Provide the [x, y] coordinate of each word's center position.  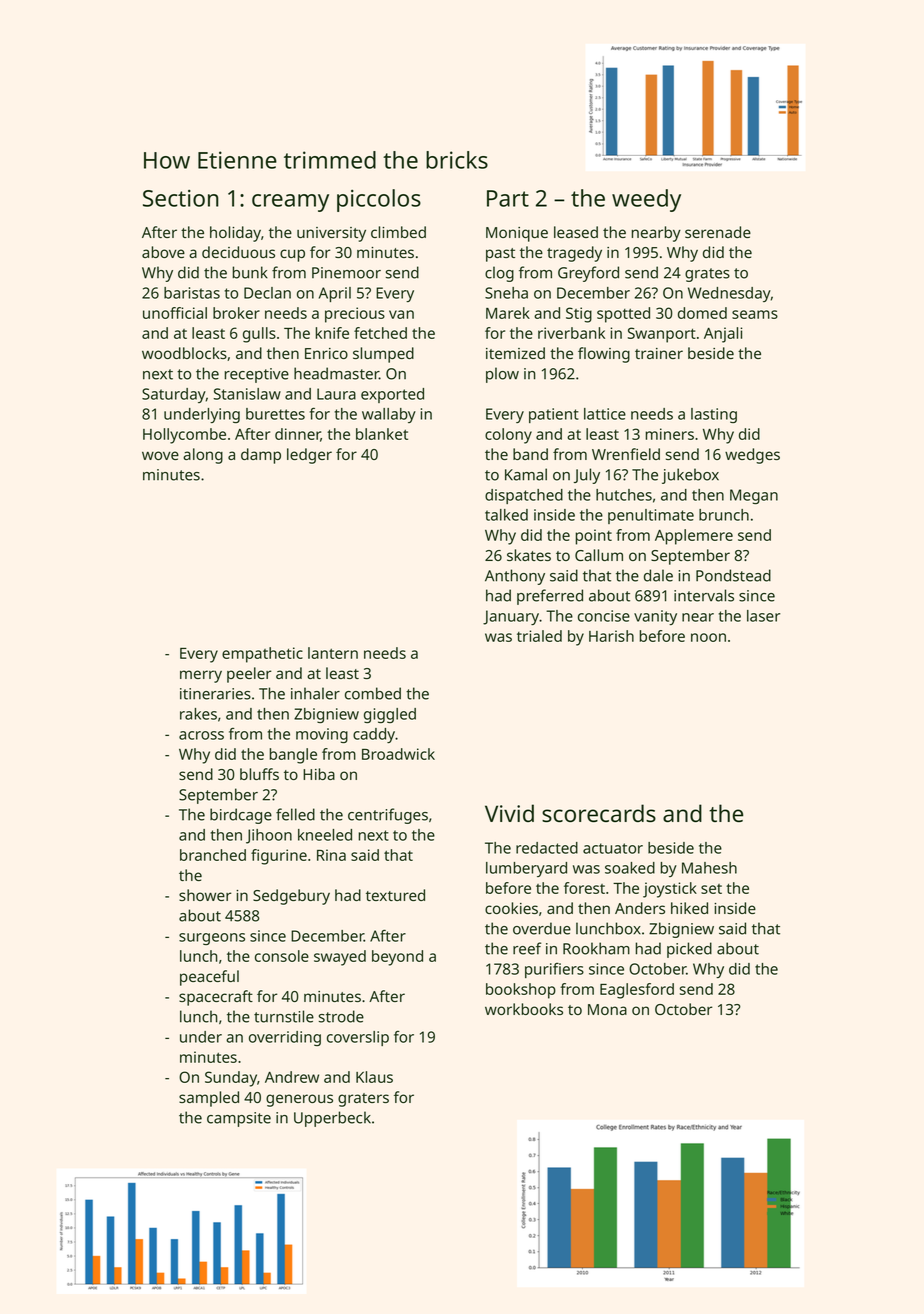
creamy [290, 203]
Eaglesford [637, 991]
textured [395, 895]
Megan [754, 496]
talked [506, 515]
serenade [718, 232]
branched [213, 855]
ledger [309, 456]
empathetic [262, 655]
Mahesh [709, 868]
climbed [398, 232]
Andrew [292, 1077]
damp [261, 456]
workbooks [524, 1009]
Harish [611, 636]
